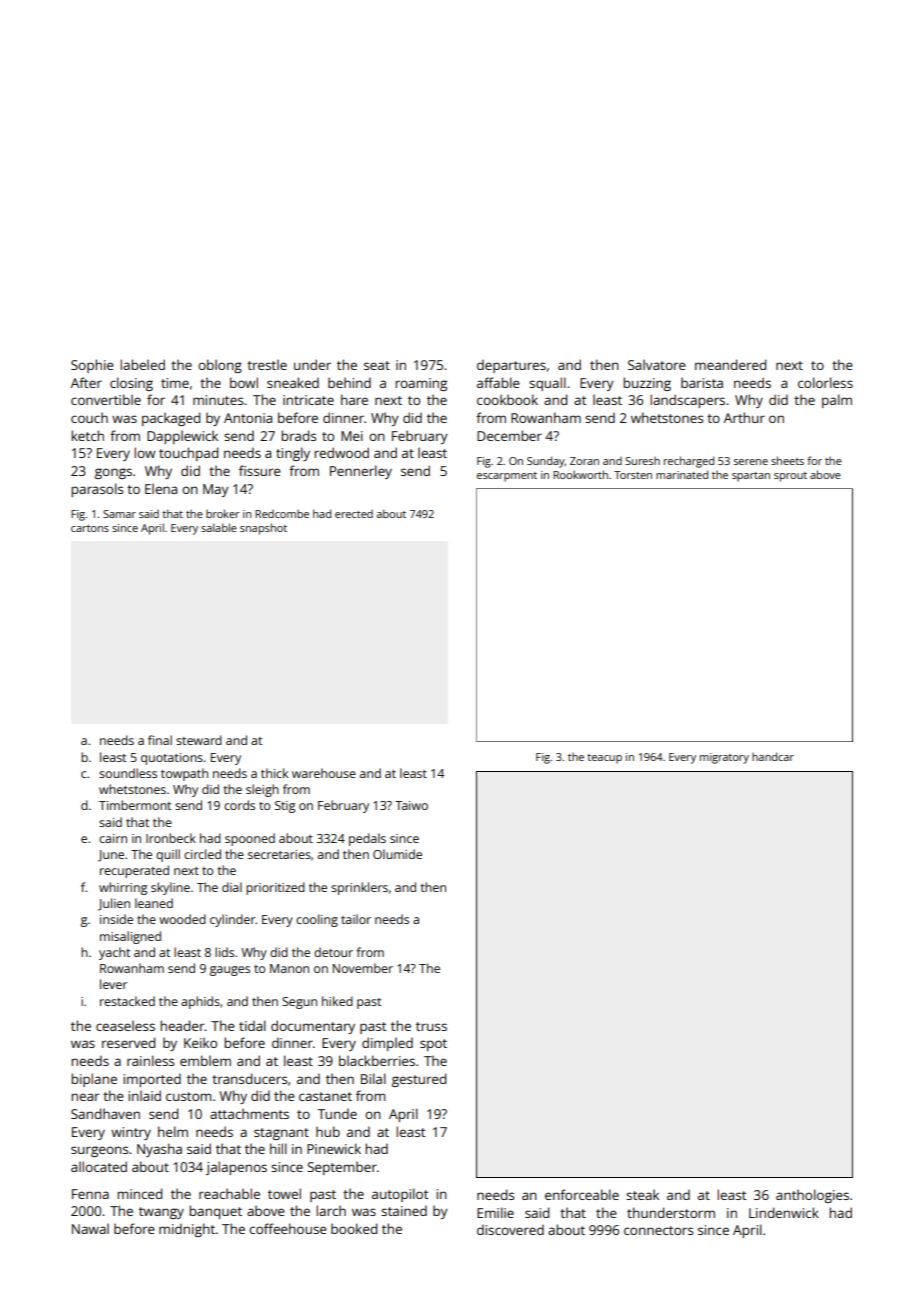 The height and width of the screenshot is (1308, 924). Describe the element at coordinates (687, 401) in the screenshot. I see `landscapers` at that location.
